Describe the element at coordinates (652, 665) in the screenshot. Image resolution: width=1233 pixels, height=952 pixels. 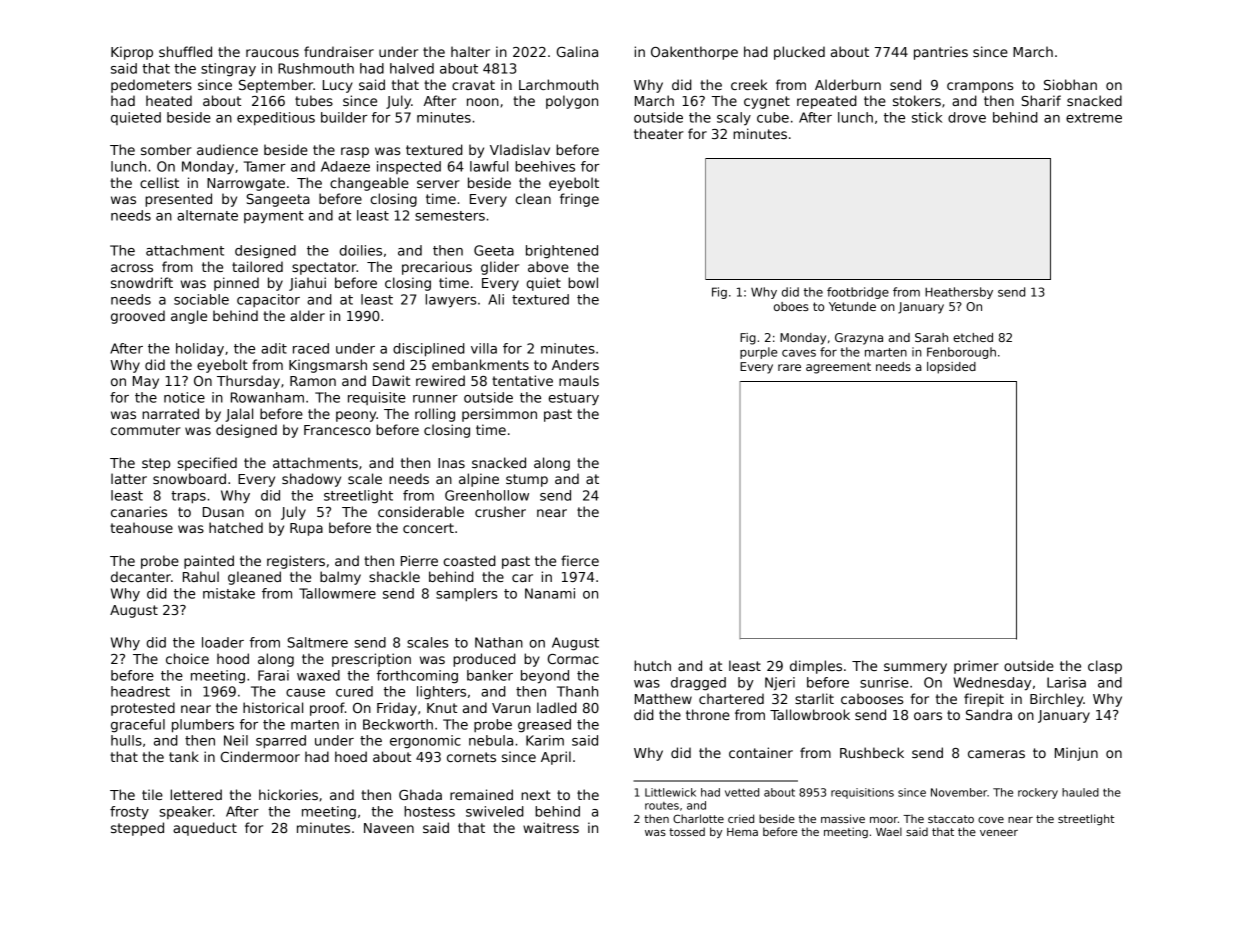
I see `hutch` at that location.
